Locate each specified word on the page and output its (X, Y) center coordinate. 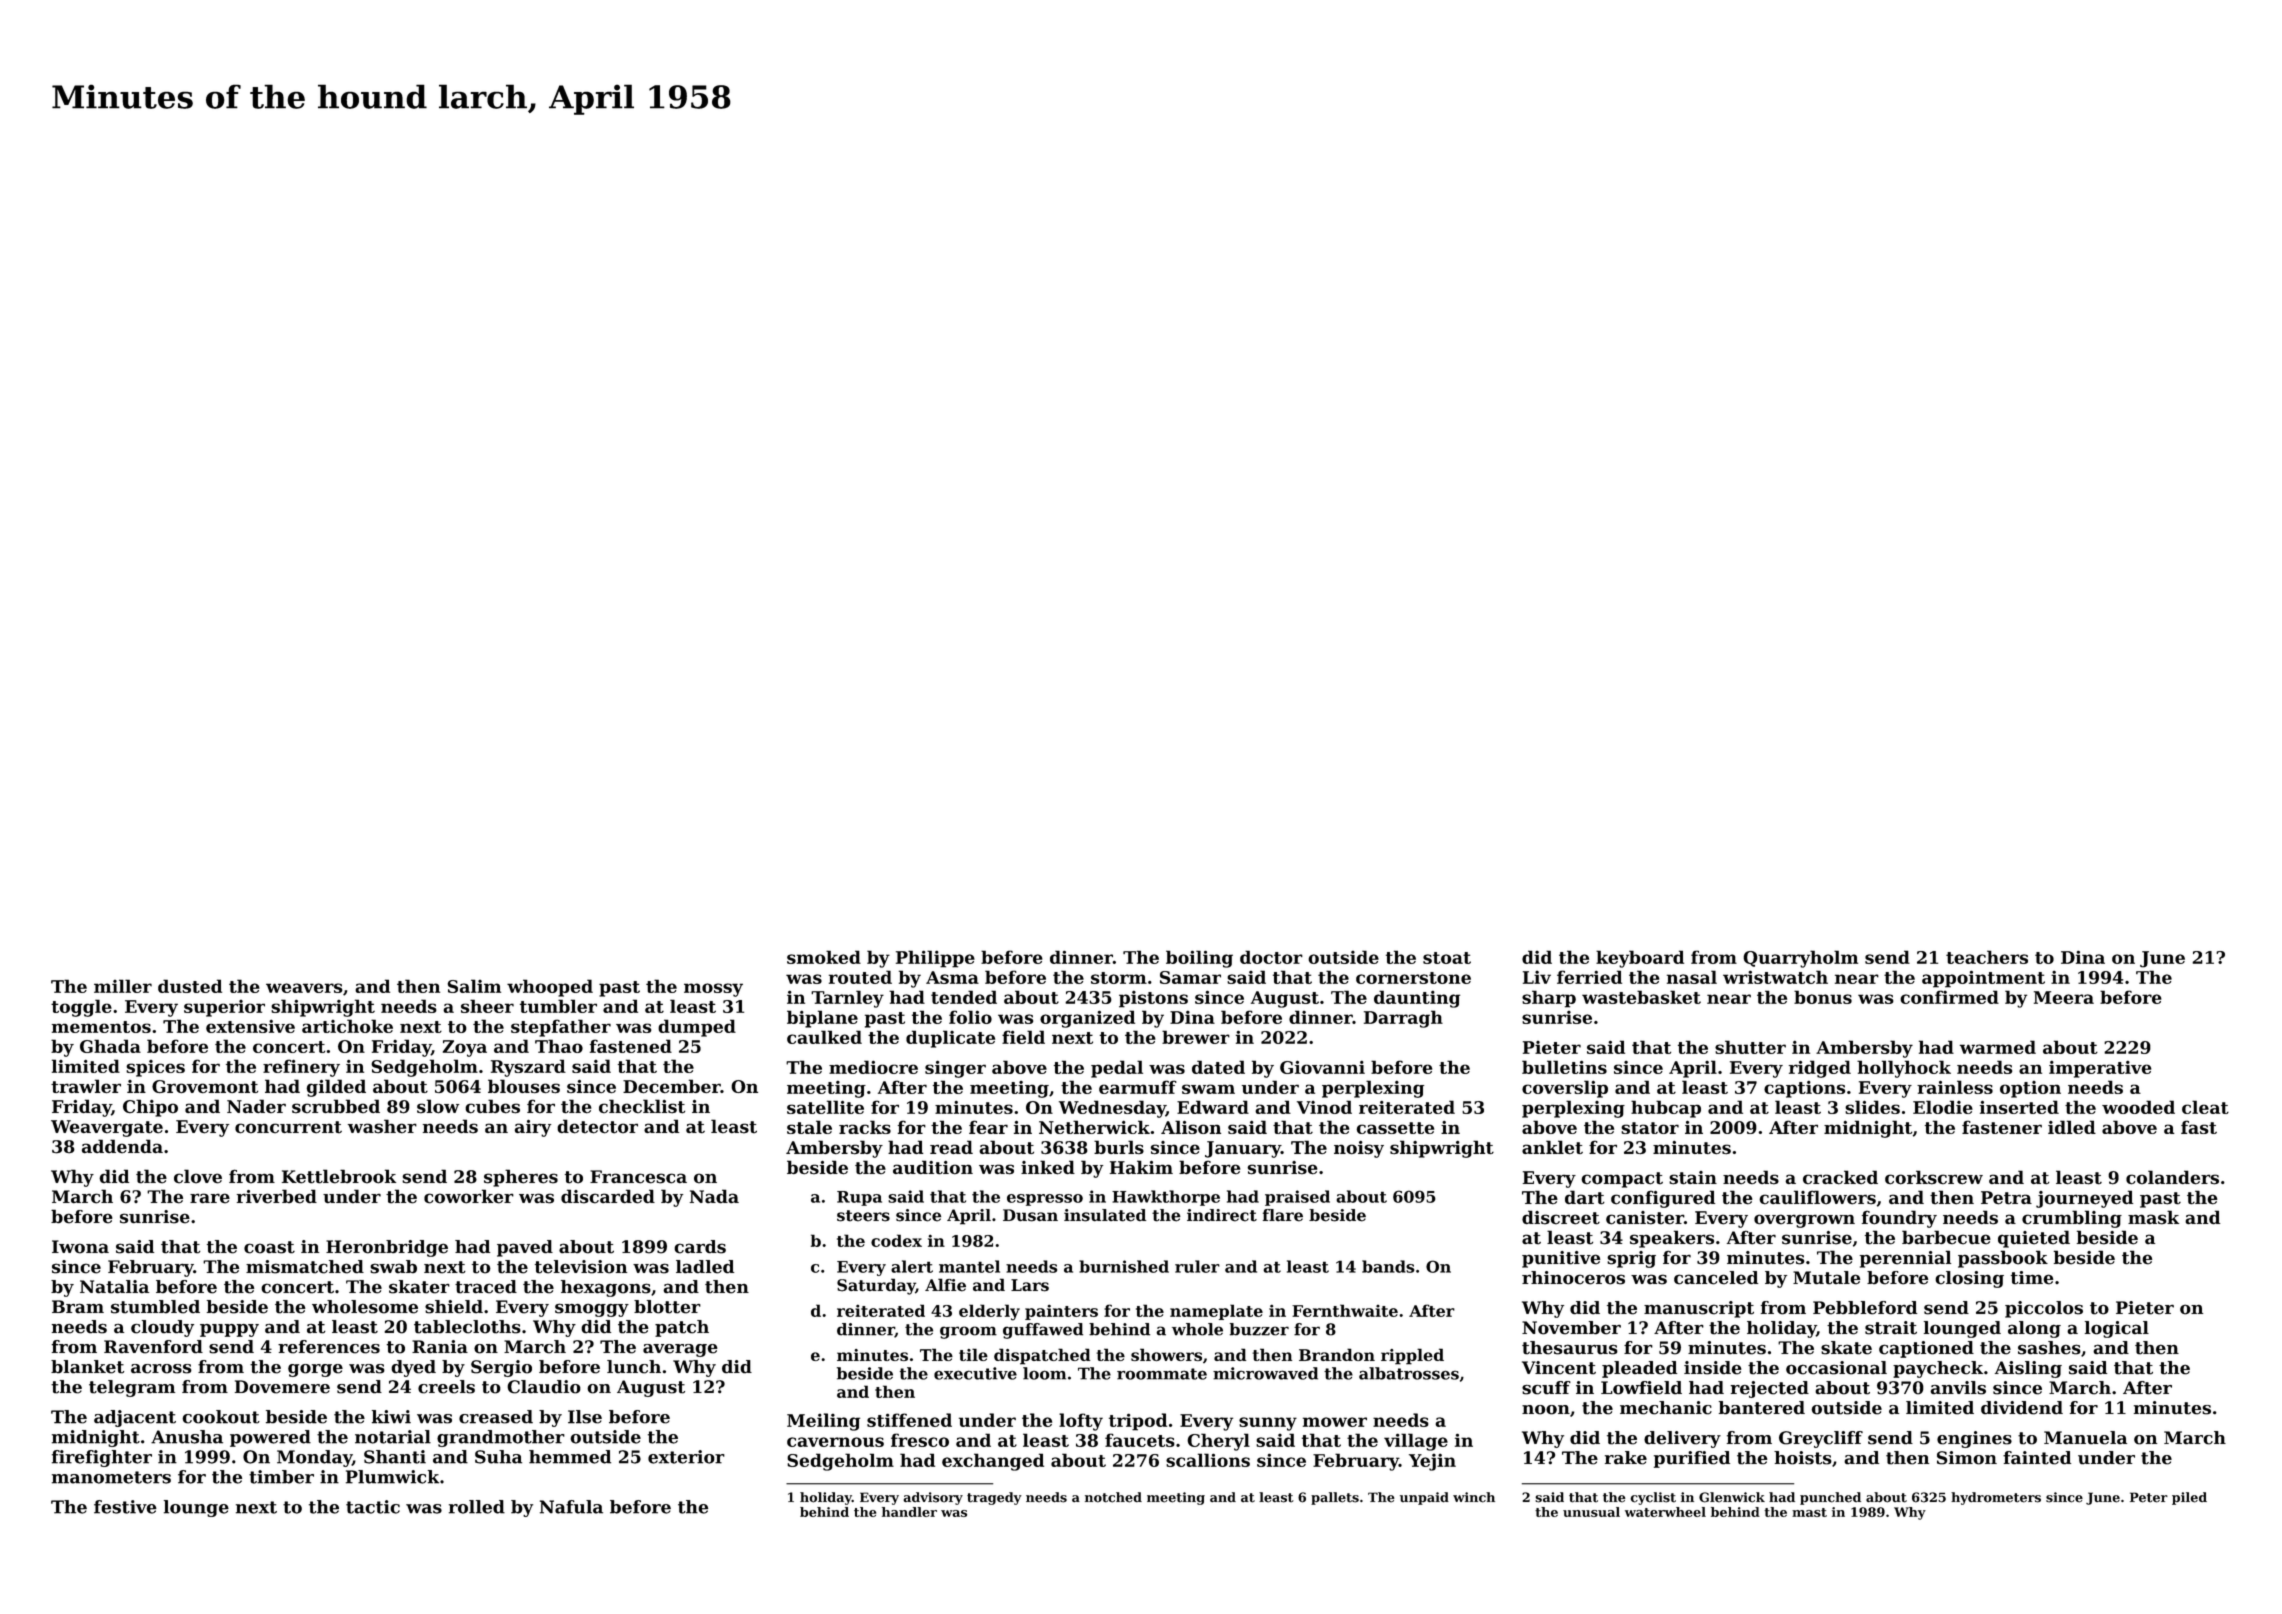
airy (533, 1128)
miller (123, 986)
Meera (2064, 997)
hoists (1803, 1458)
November (1571, 1328)
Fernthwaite (1345, 1310)
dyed (413, 1368)
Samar (1190, 977)
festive (125, 1507)
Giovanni (1322, 1067)
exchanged (993, 1462)
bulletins (1564, 1067)
